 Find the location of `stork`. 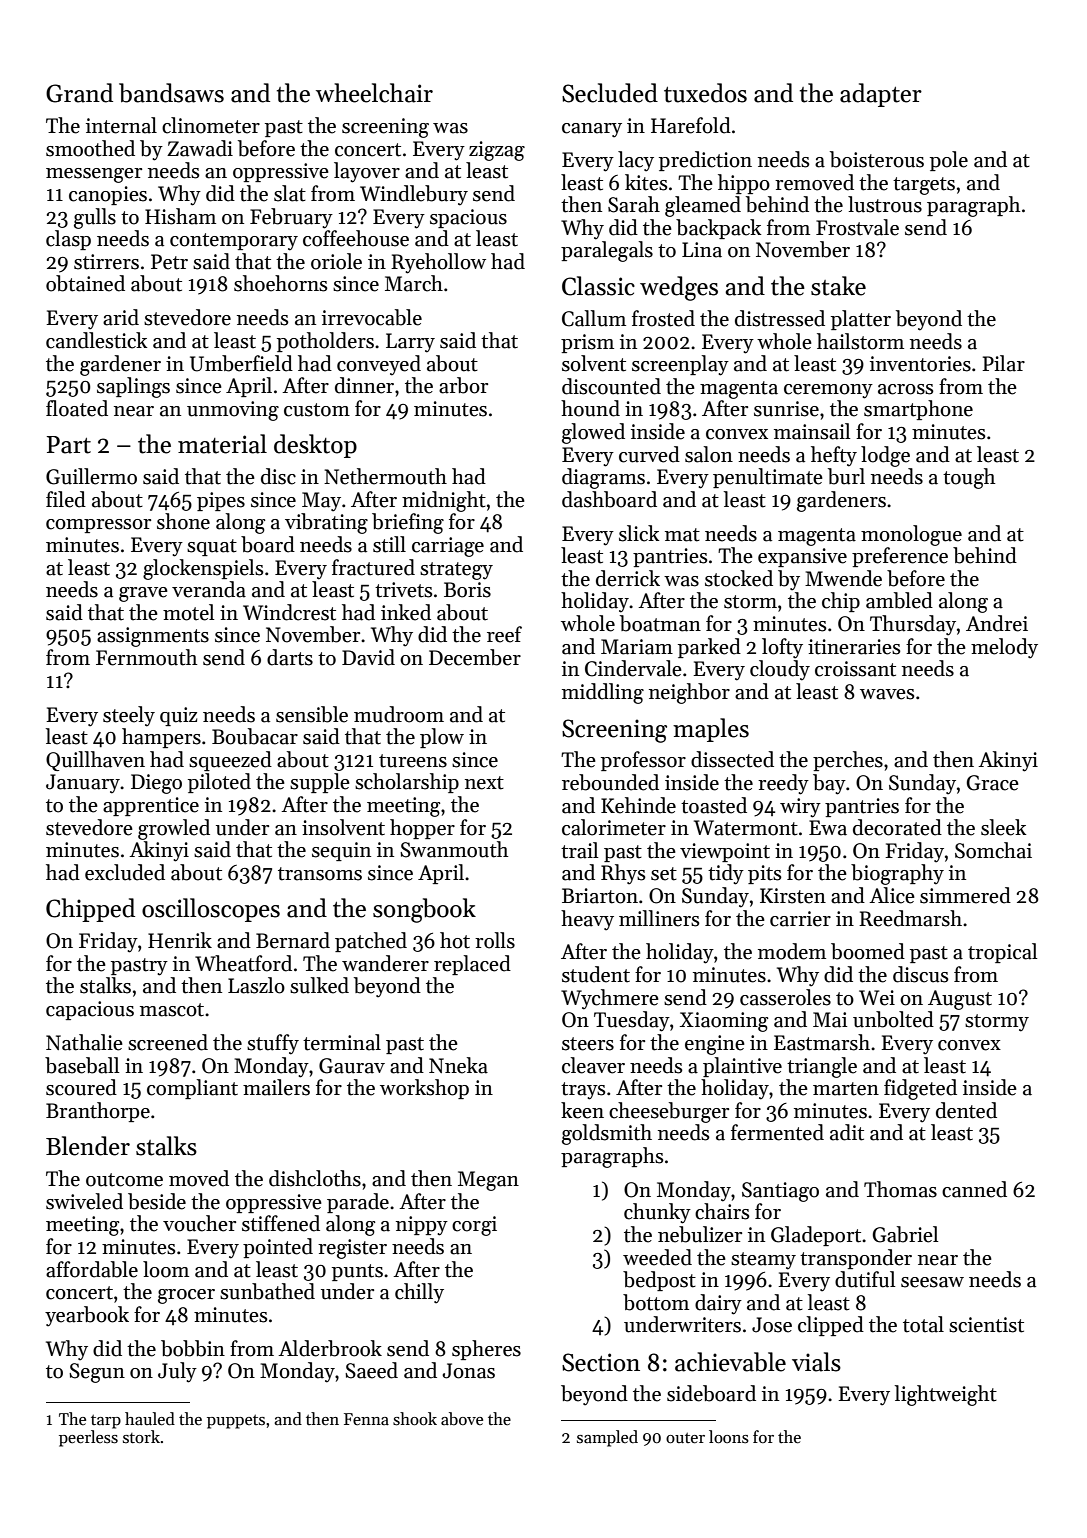

stork is located at coordinates (141, 1437).
